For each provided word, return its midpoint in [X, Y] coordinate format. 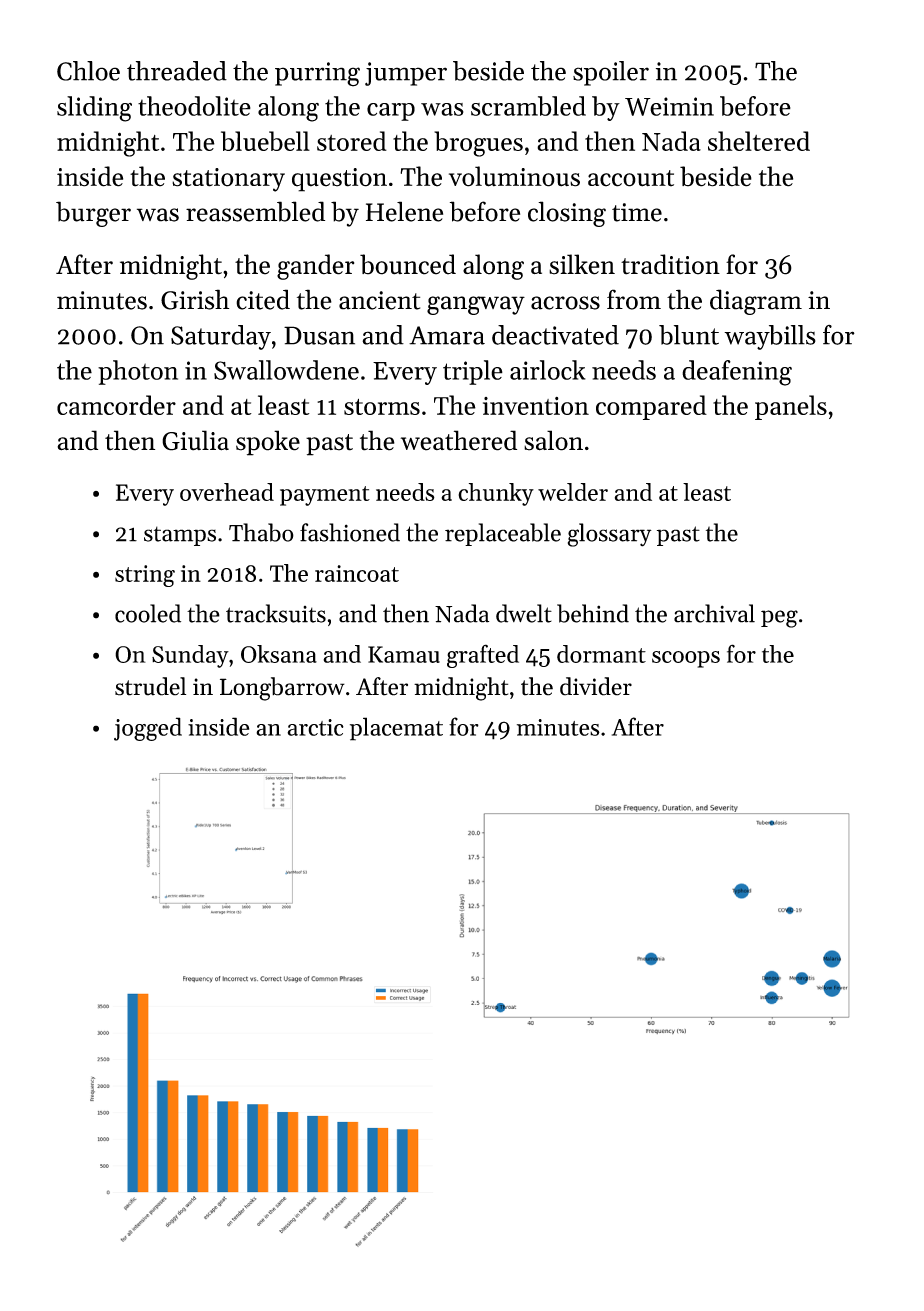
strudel [150, 686]
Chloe [88, 71]
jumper [406, 74]
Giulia [195, 440]
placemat [396, 729]
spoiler [611, 73]
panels [791, 407]
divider [596, 686]
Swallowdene [286, 370]
